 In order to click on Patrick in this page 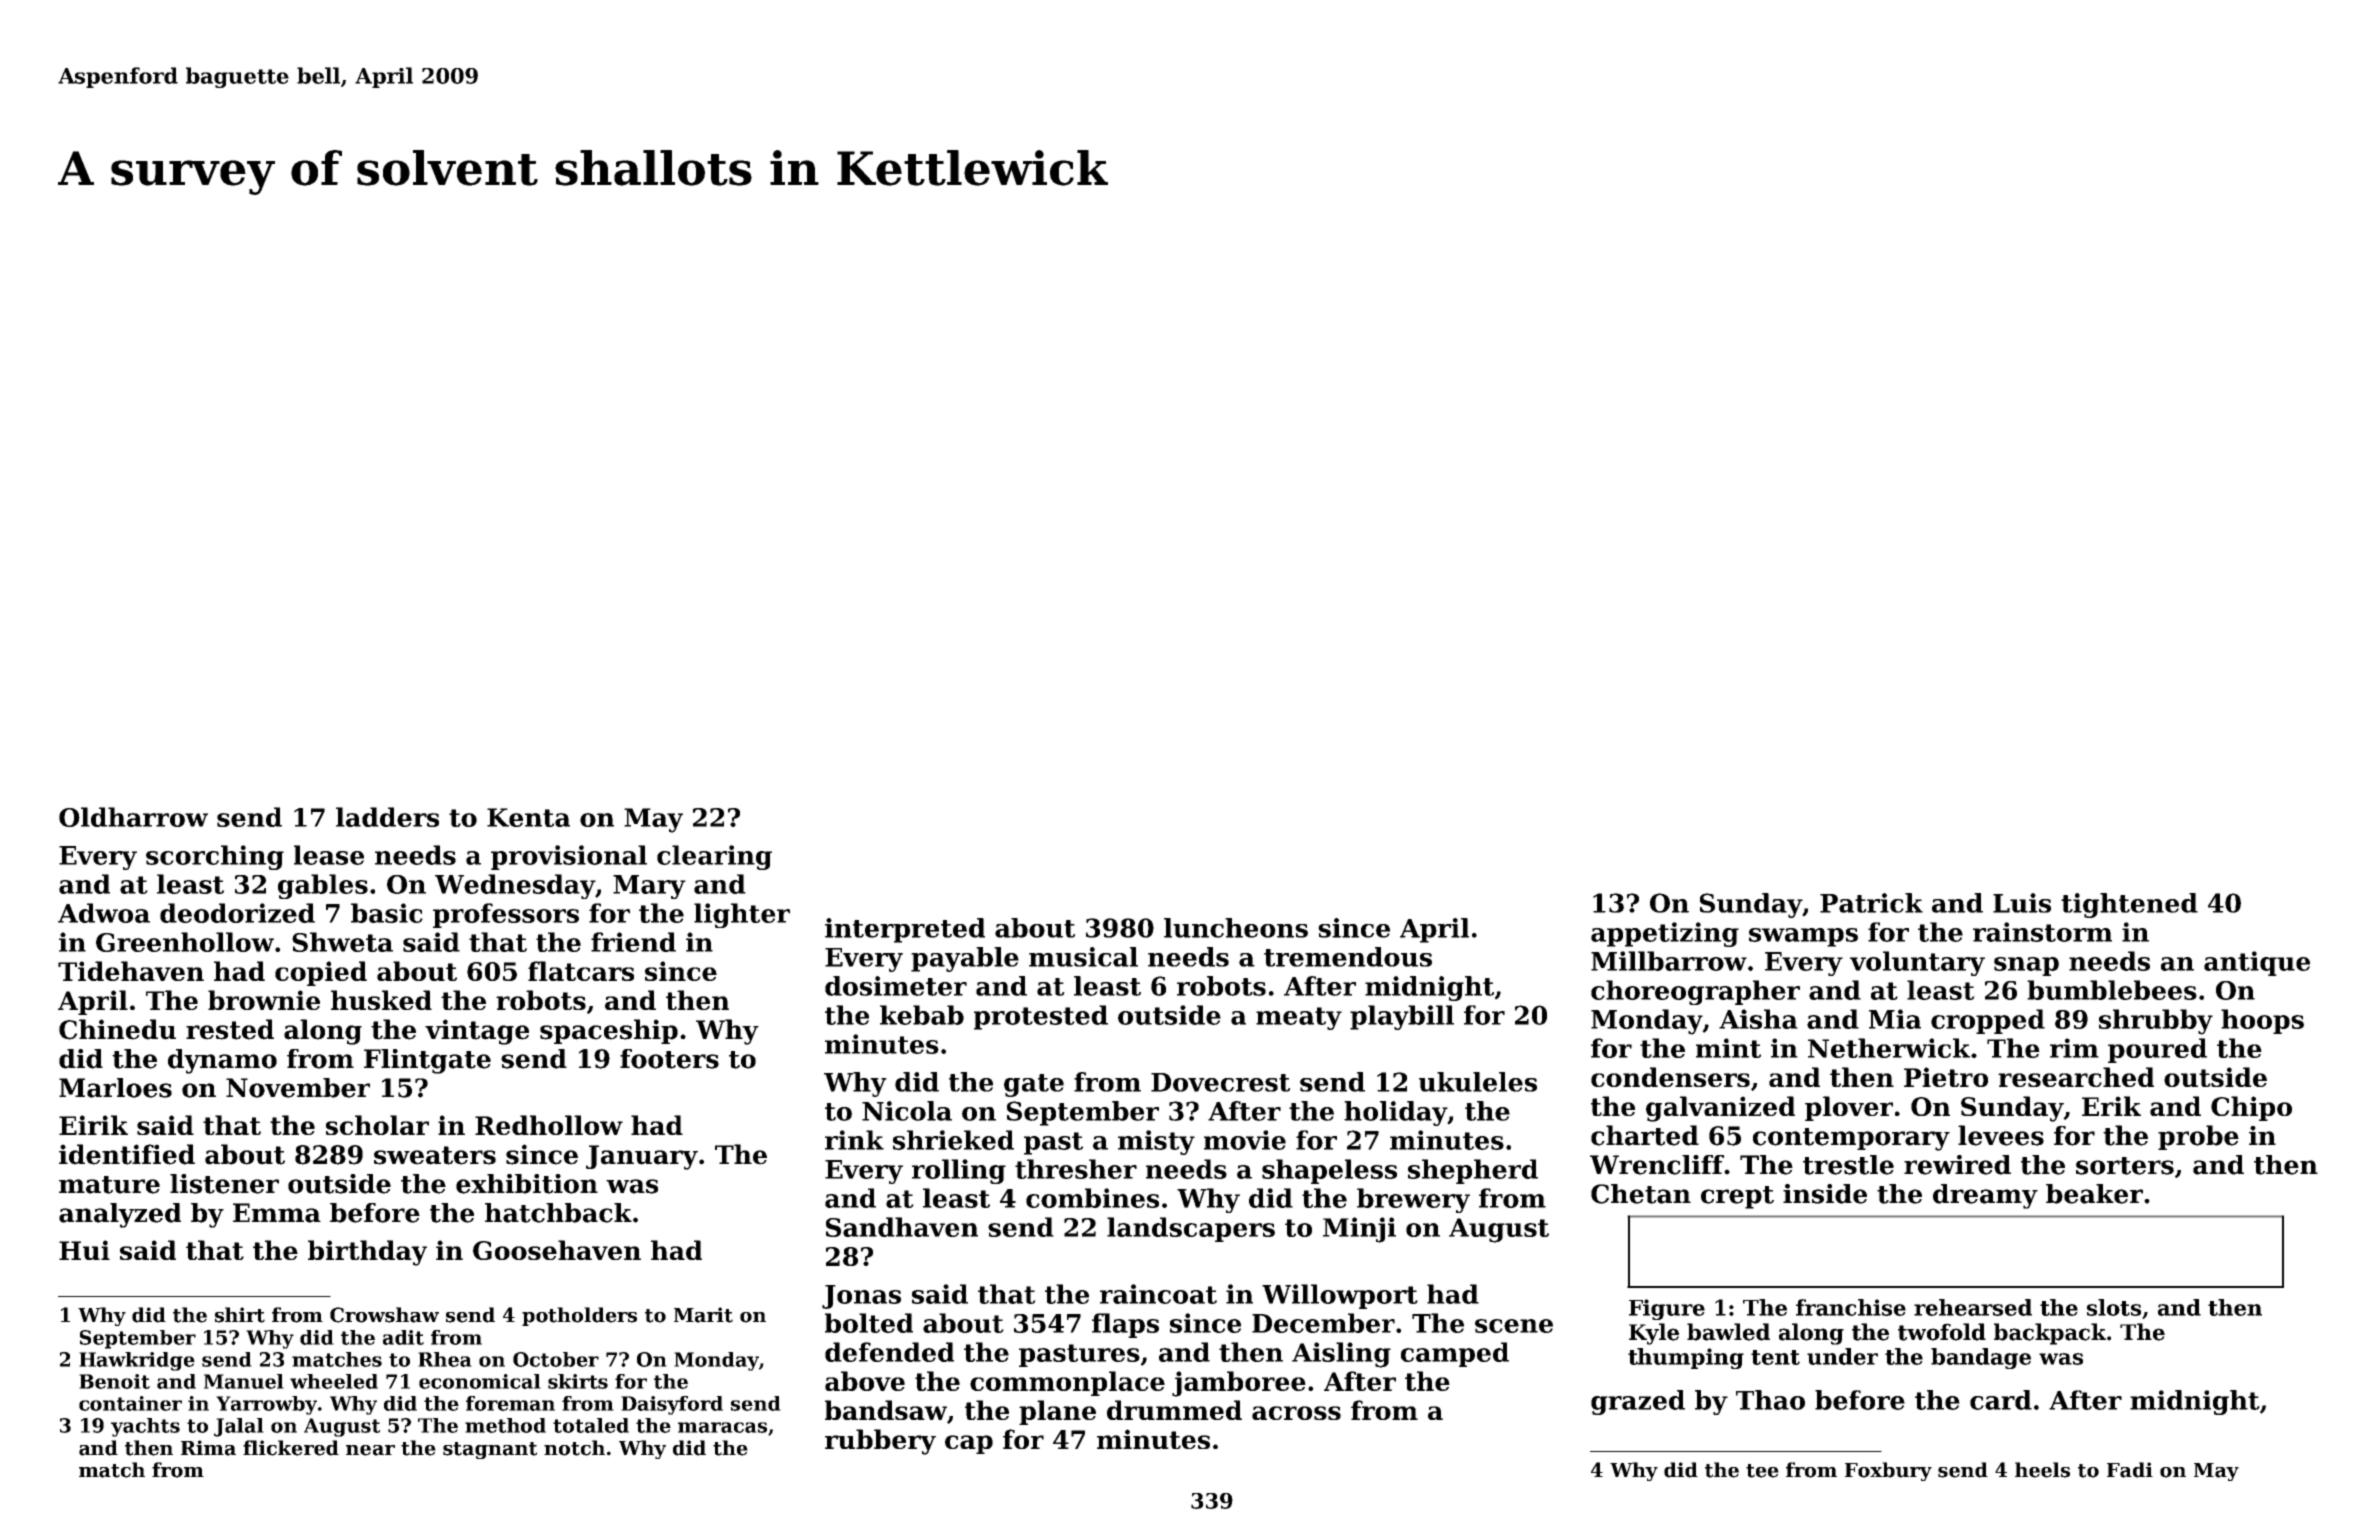, I will do `click(1871, 903)`.
